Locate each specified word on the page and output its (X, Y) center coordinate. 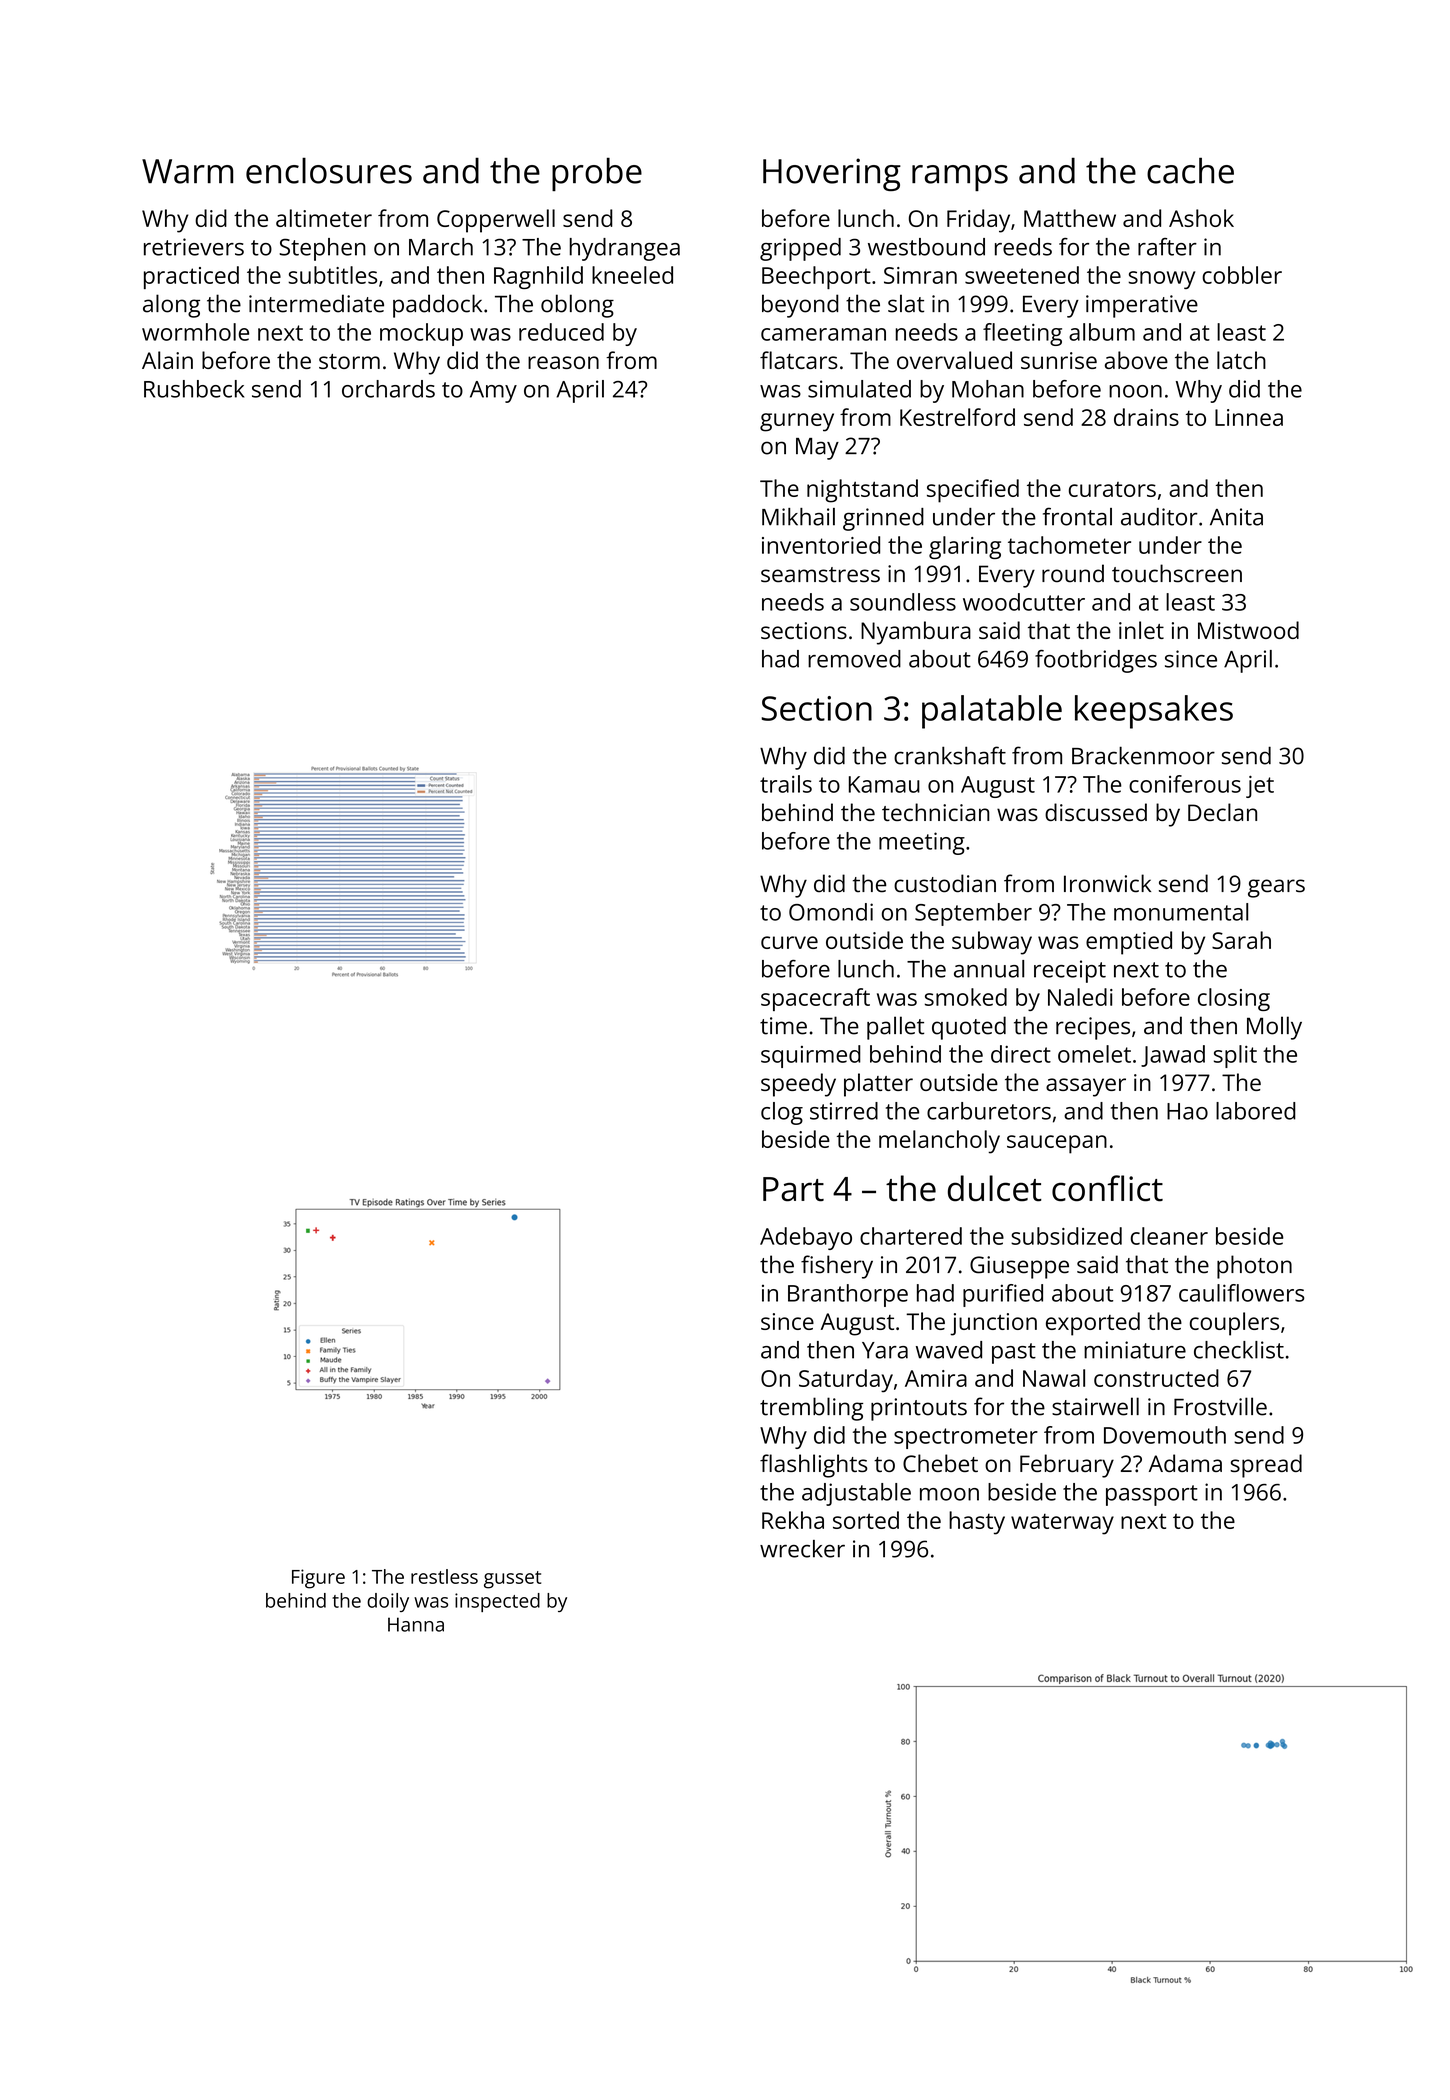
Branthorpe (848, 1295)
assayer (1086, 1087)
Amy (493, 392)
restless (444, 1576)
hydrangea (625, 249)
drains (1146, 417)
